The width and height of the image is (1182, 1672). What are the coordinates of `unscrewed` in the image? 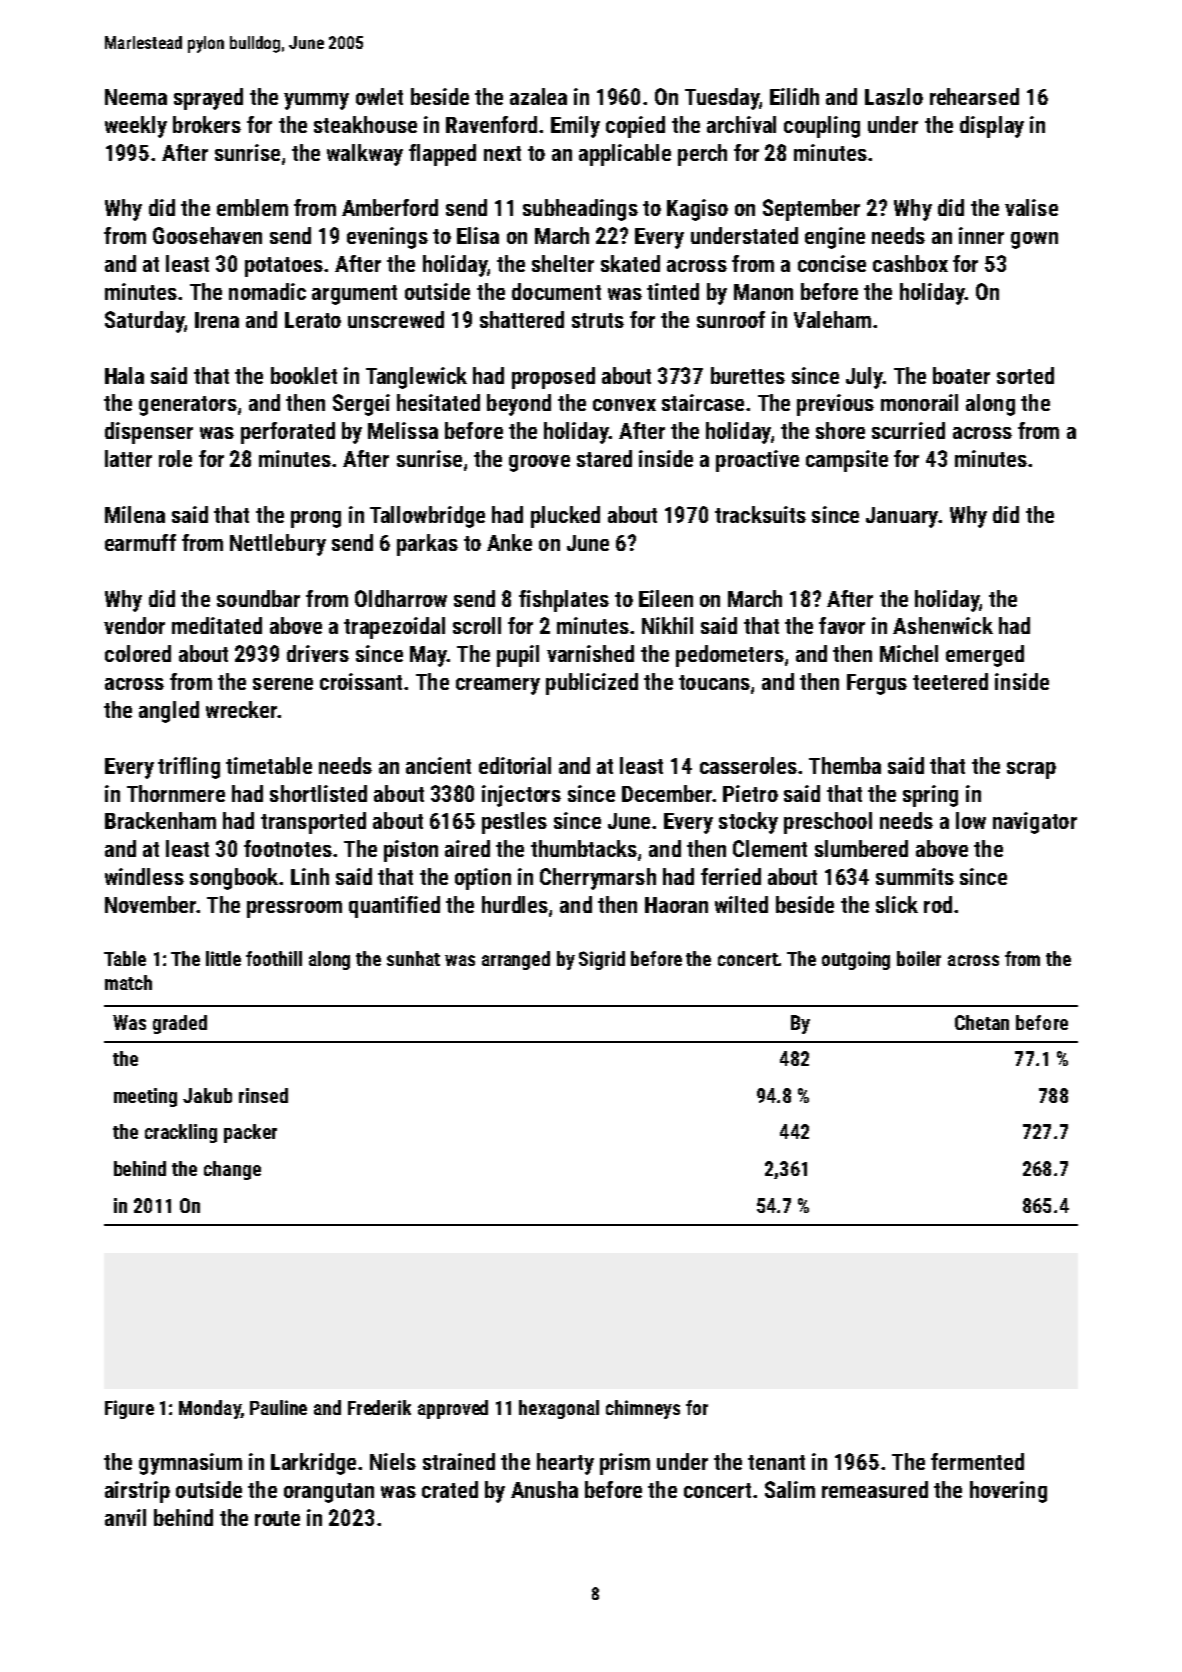 It's located at (396, 319).
